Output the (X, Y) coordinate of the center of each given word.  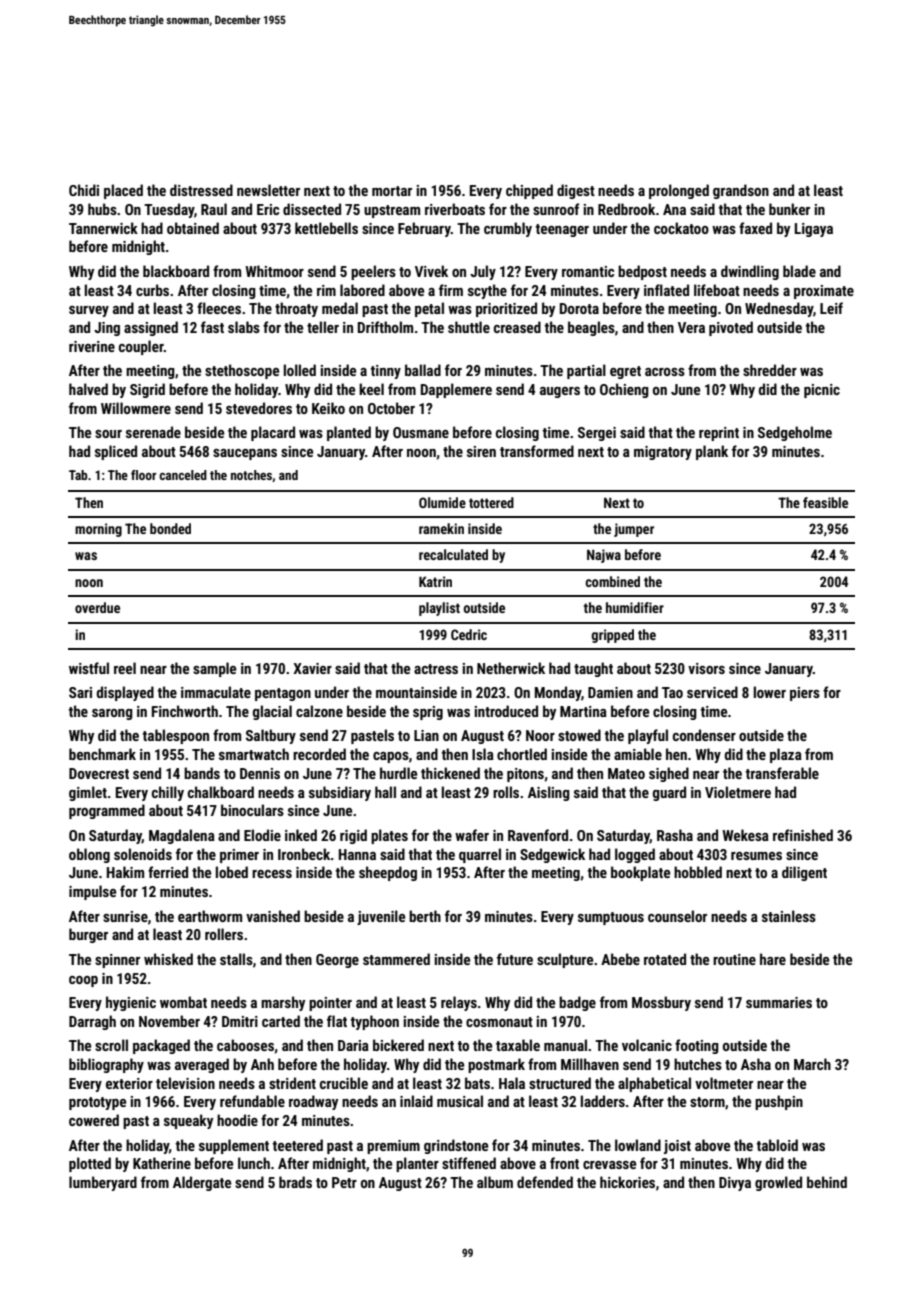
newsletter (268, 190)
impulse (92, 892)
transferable (782, 773)
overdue (97, 607)
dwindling (750, 272)
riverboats (455, 209)
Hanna (357, 854)
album (495, 1182)
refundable (252, 1101)
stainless (789, 916)
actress (436, 669)
